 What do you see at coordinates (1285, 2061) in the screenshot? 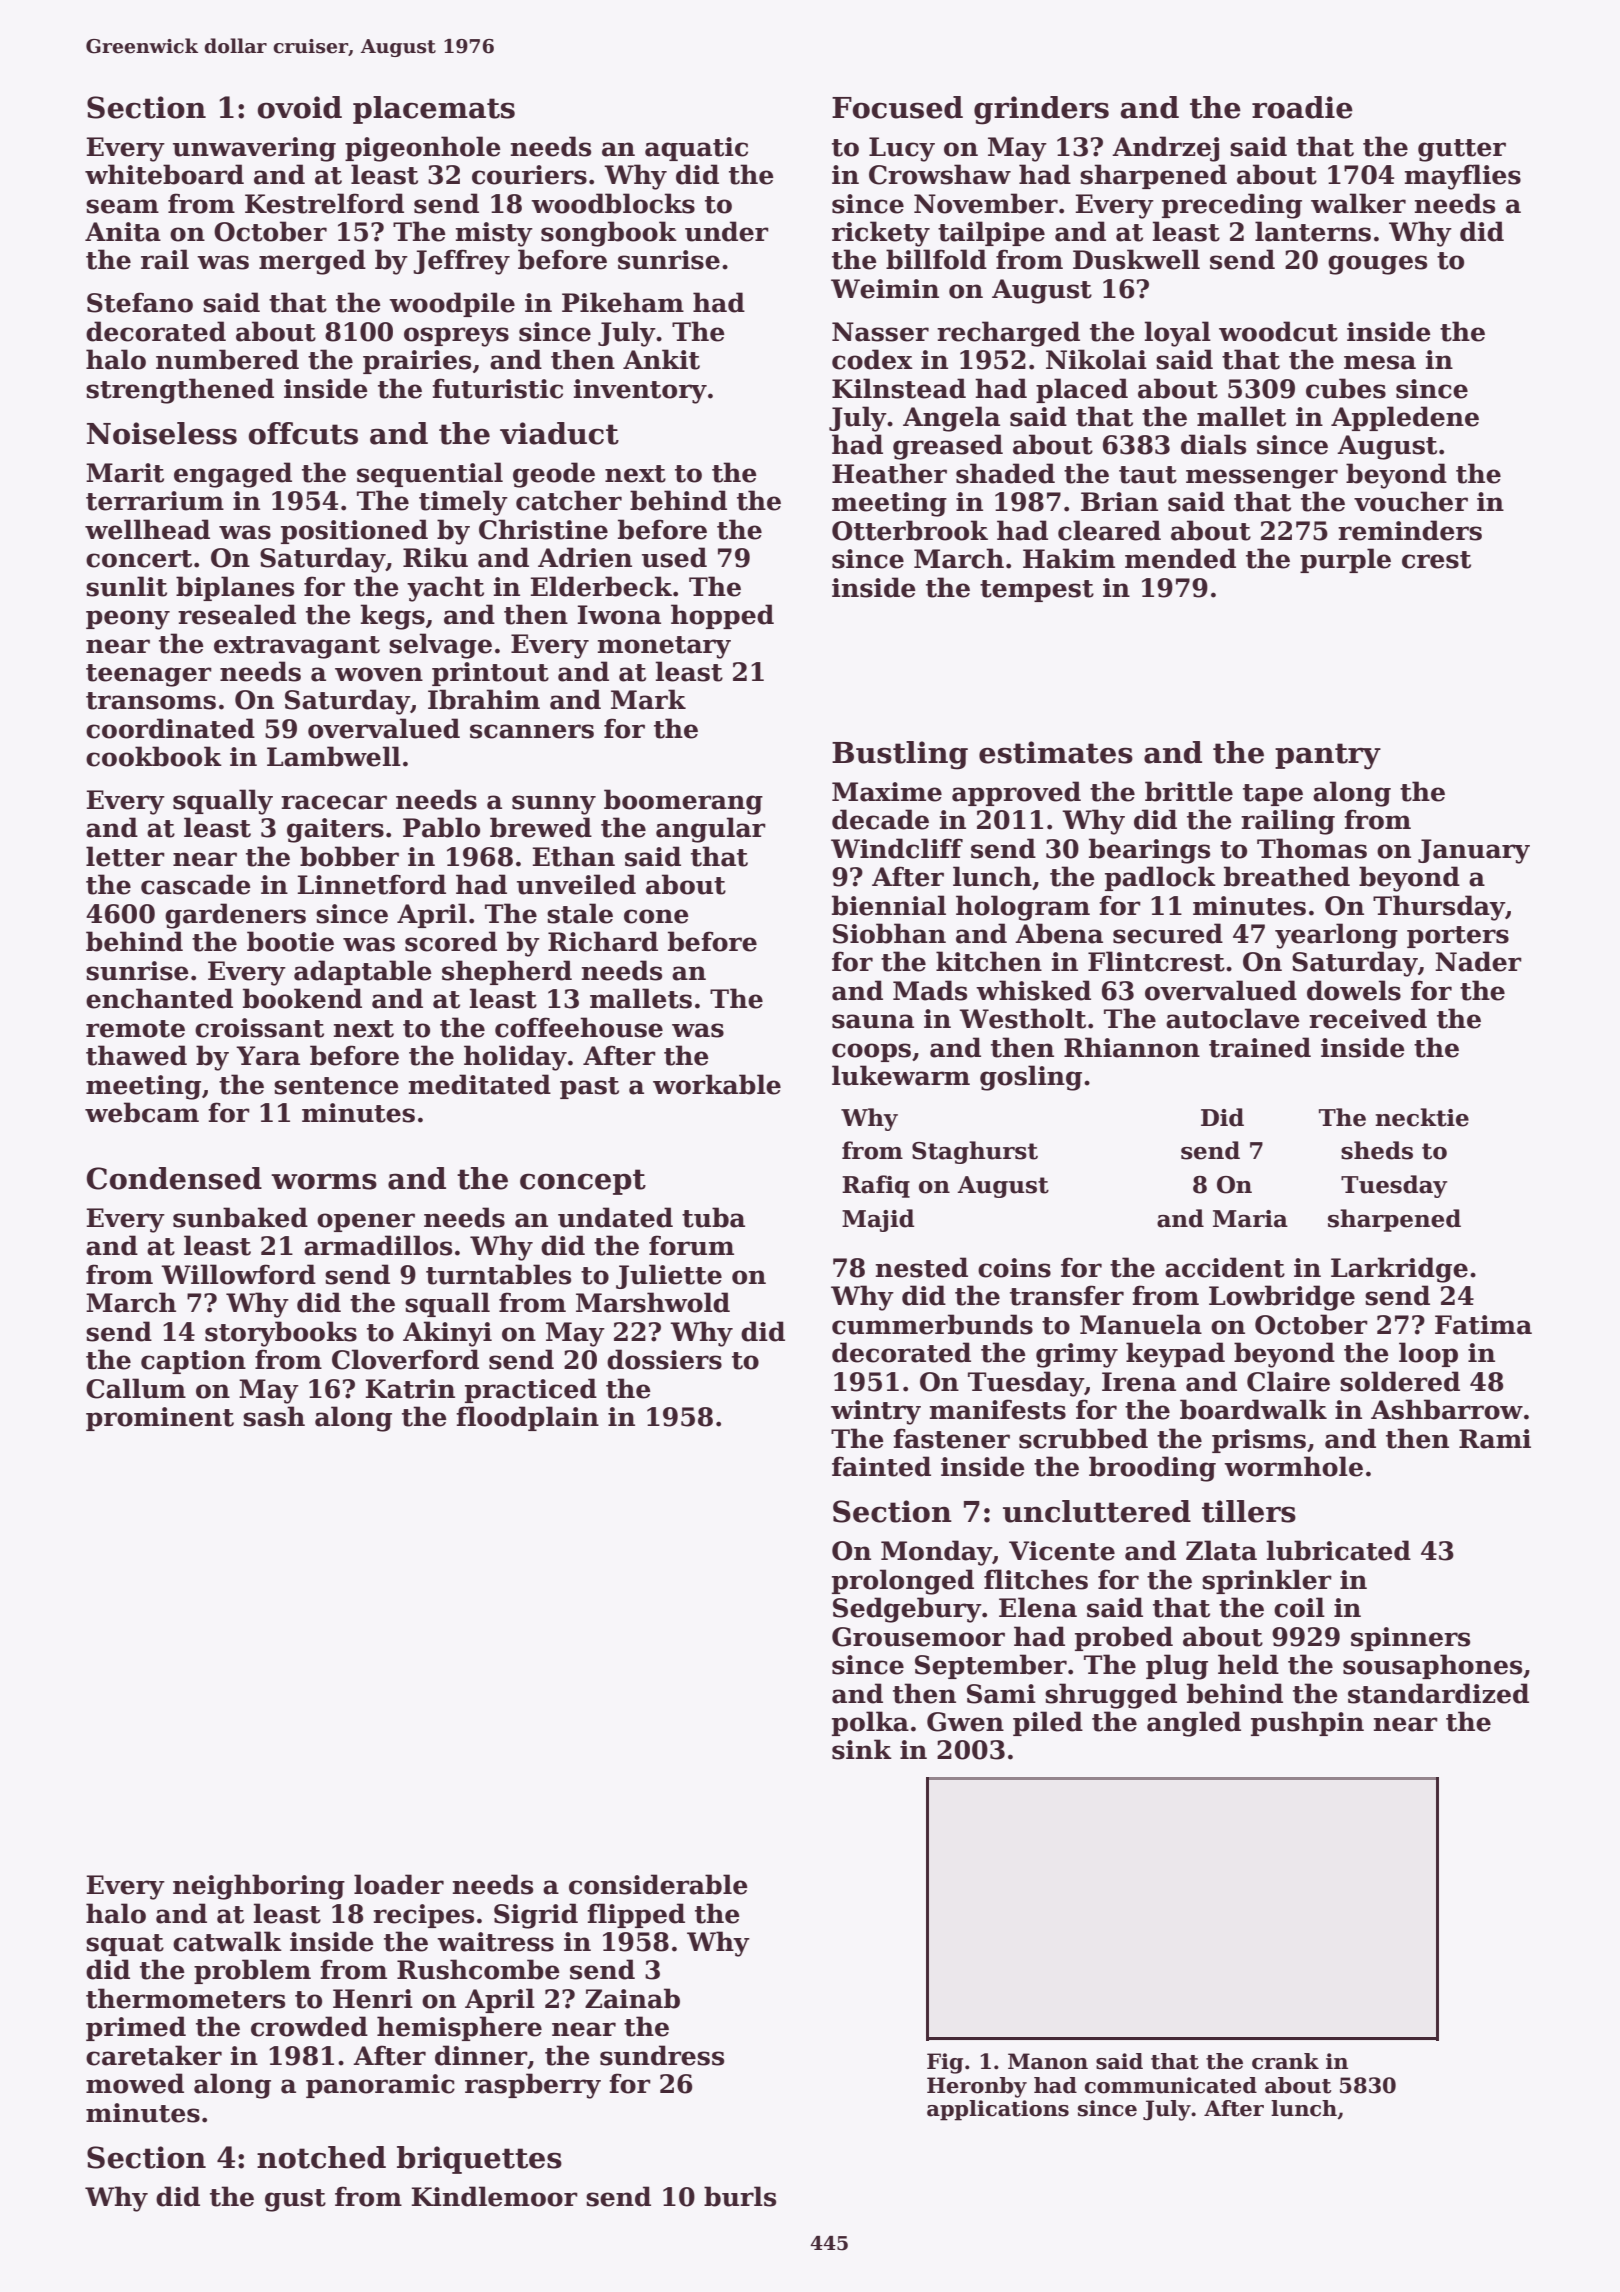
I see `crank` at bounding box center [1285, 2061].
